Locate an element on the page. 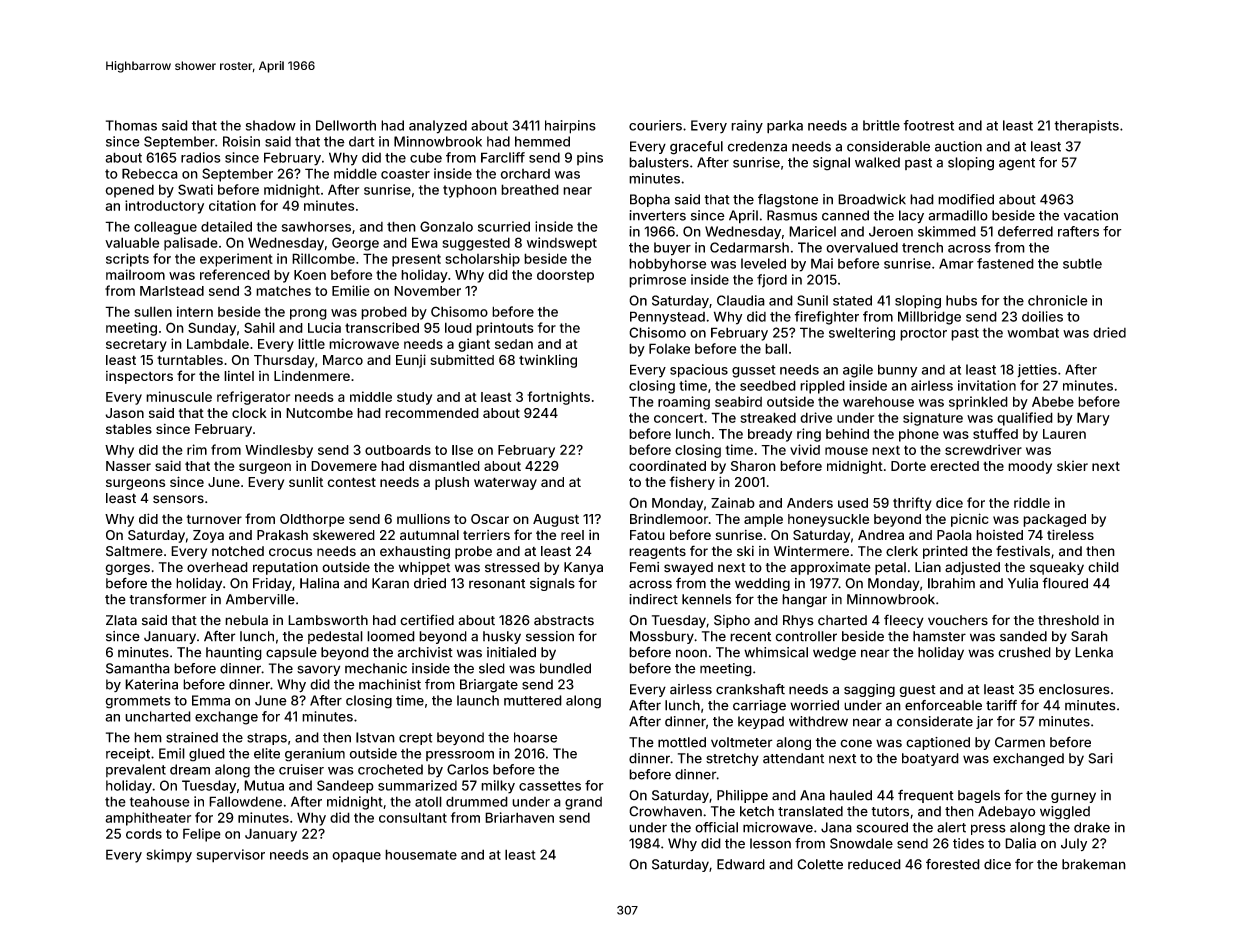 This image has width=1233, height=952. opaque is located at coordinates (356, 857).
